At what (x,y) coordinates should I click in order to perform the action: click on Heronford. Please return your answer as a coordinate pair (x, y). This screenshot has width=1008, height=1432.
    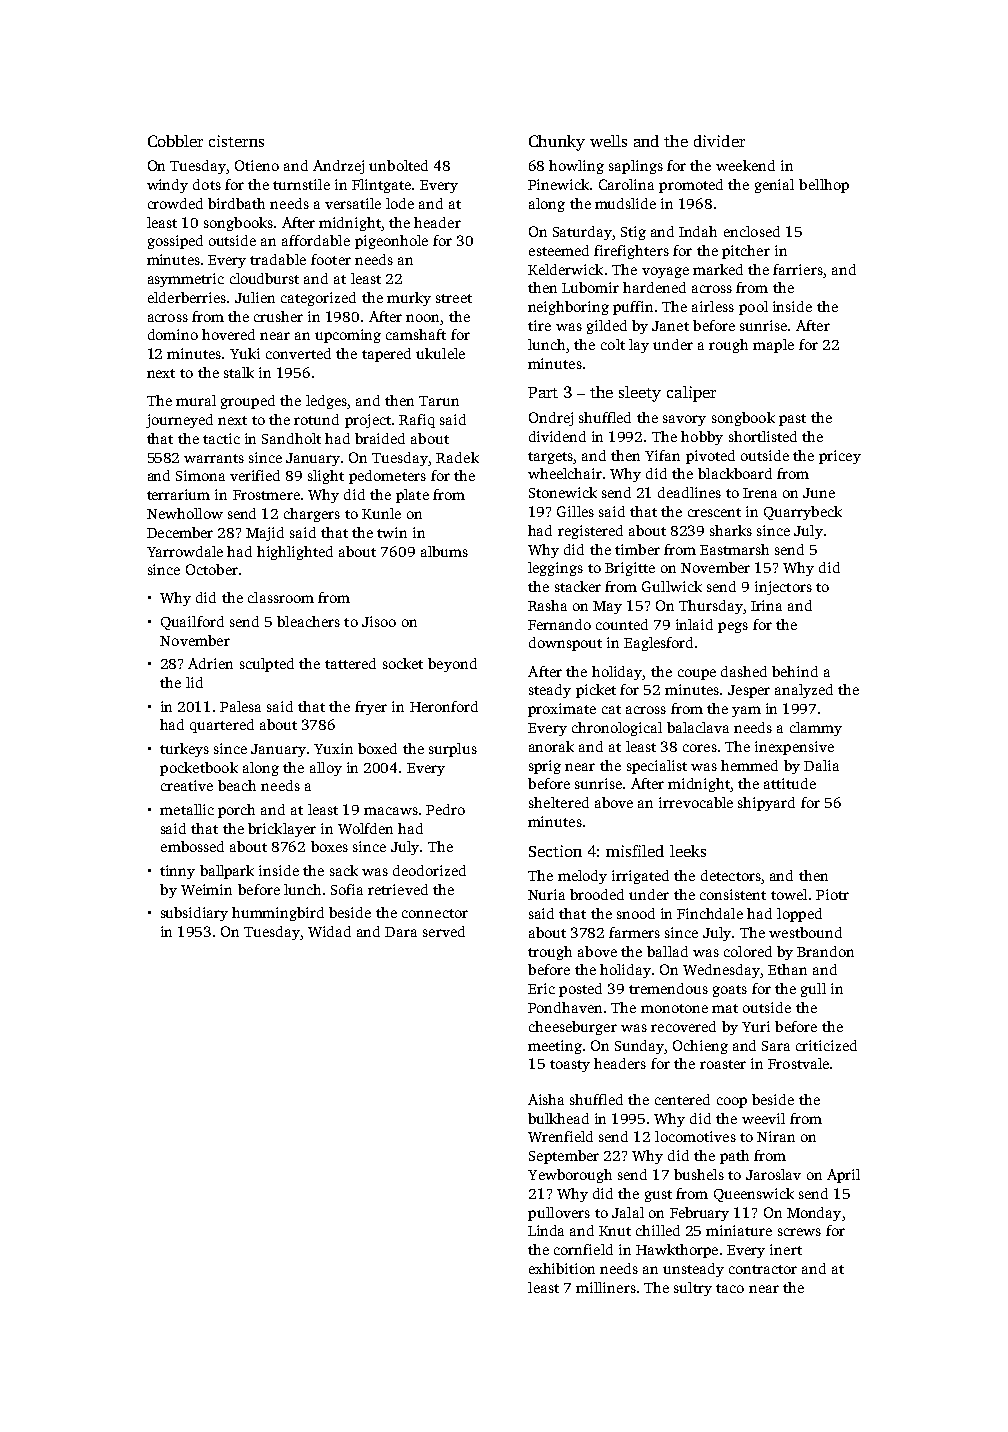
    Looking at the image, I should click on (444, 706).
